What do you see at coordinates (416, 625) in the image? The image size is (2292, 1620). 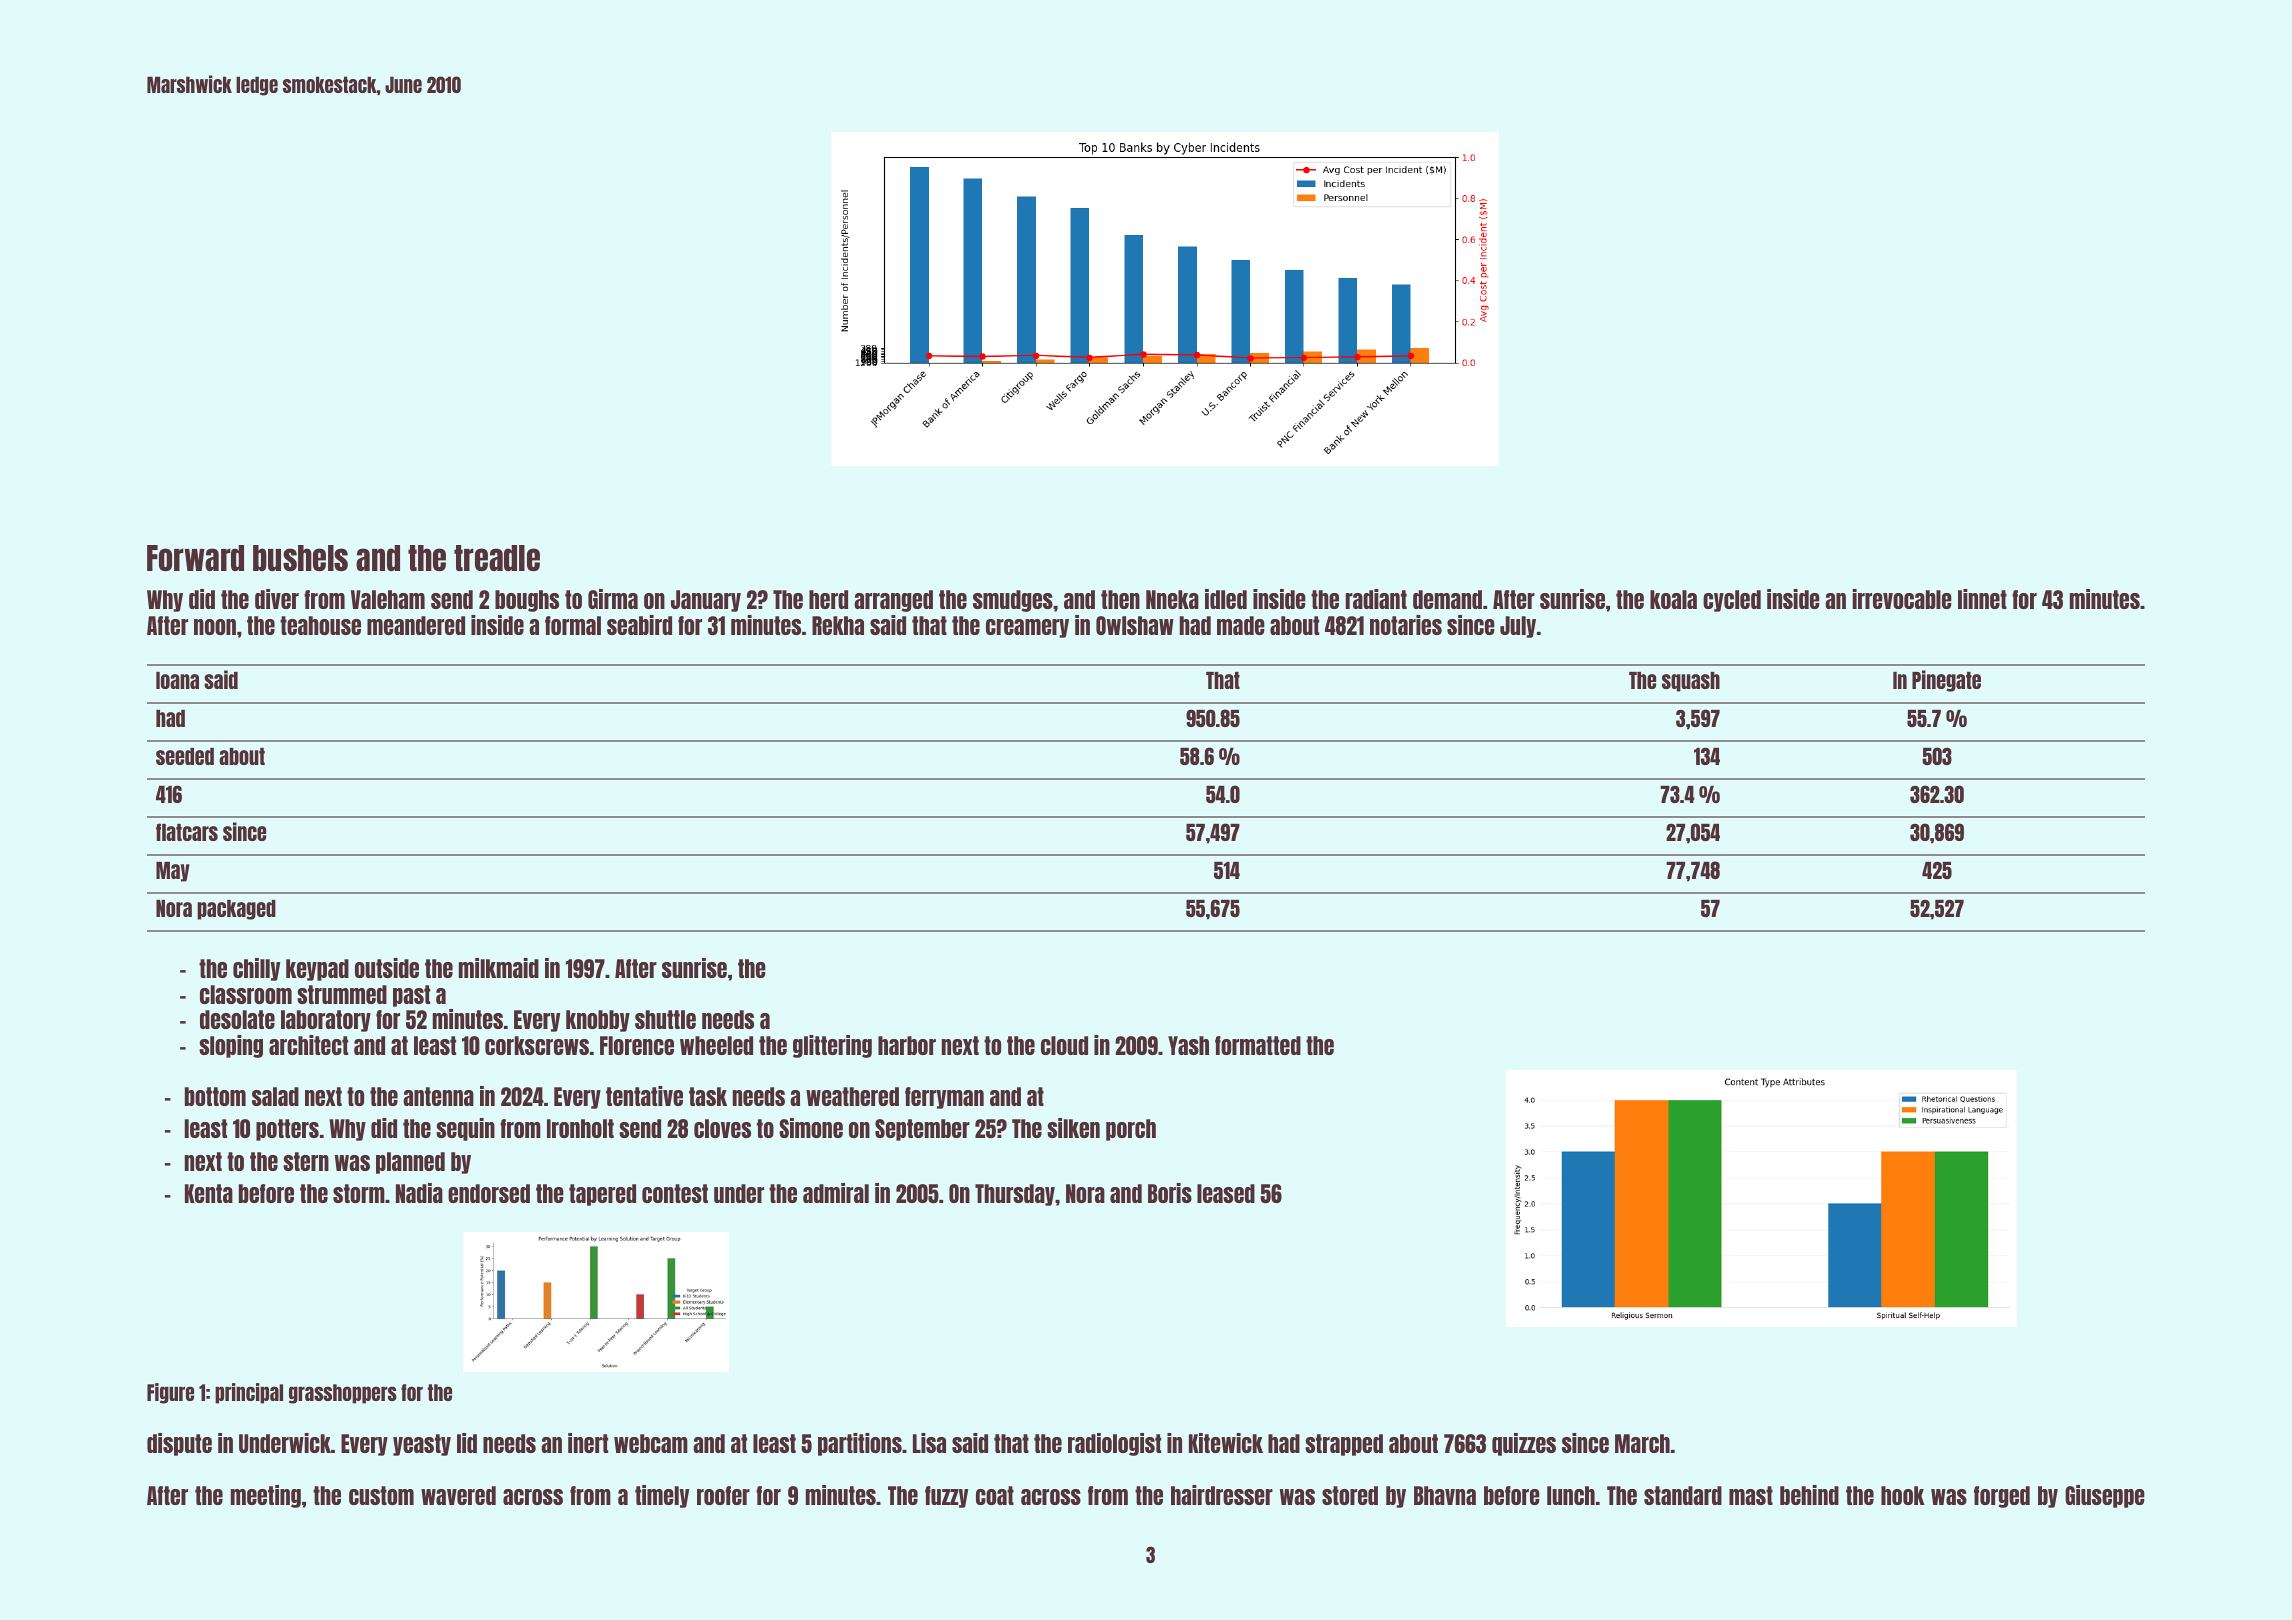 I see `meandered` at bounding box center [416, 625].
